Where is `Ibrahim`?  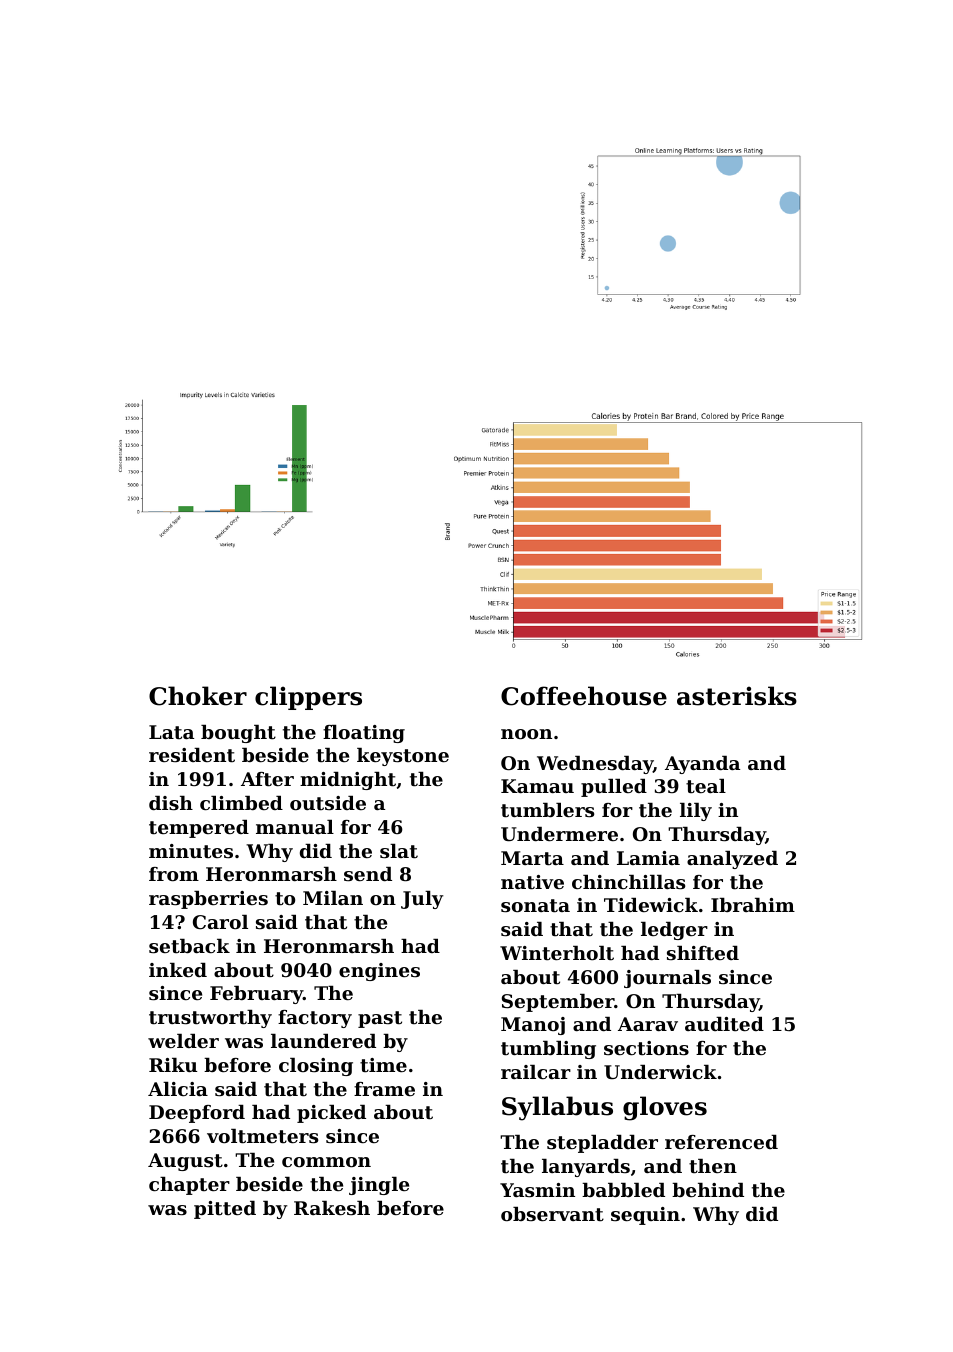 Ibrahim is located at coordinates (753, 905).
